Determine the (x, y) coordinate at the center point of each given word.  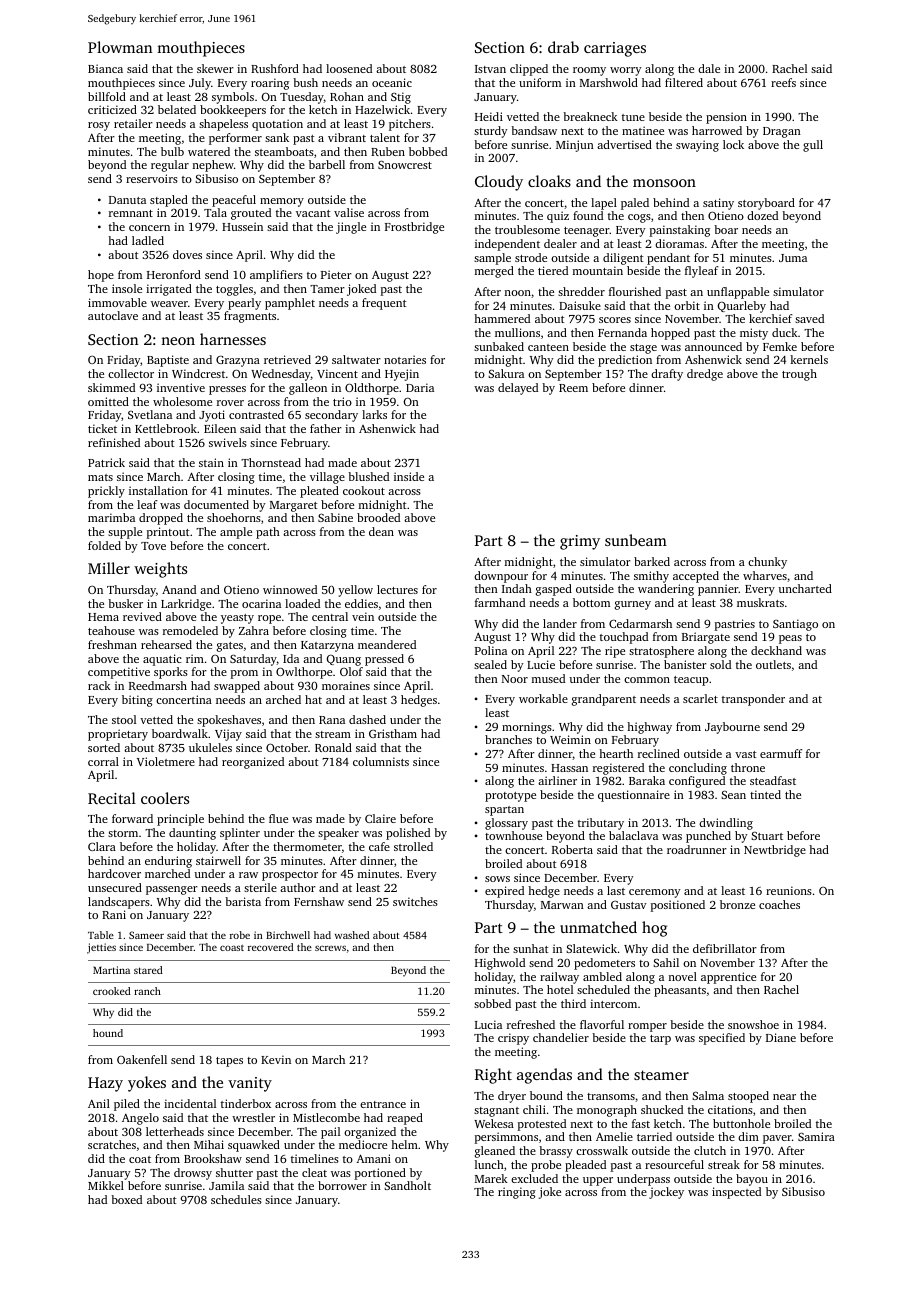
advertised (624, 144)
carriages (615, 49)
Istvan (490, 69)
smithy (651, 577)
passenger (172, 890)
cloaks (549, 181)
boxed (126, 1199)
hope (101, 276)
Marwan (562, 905)
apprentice (728, 978)
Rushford (275, 68)
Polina (491, 650)
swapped (237, 687)
